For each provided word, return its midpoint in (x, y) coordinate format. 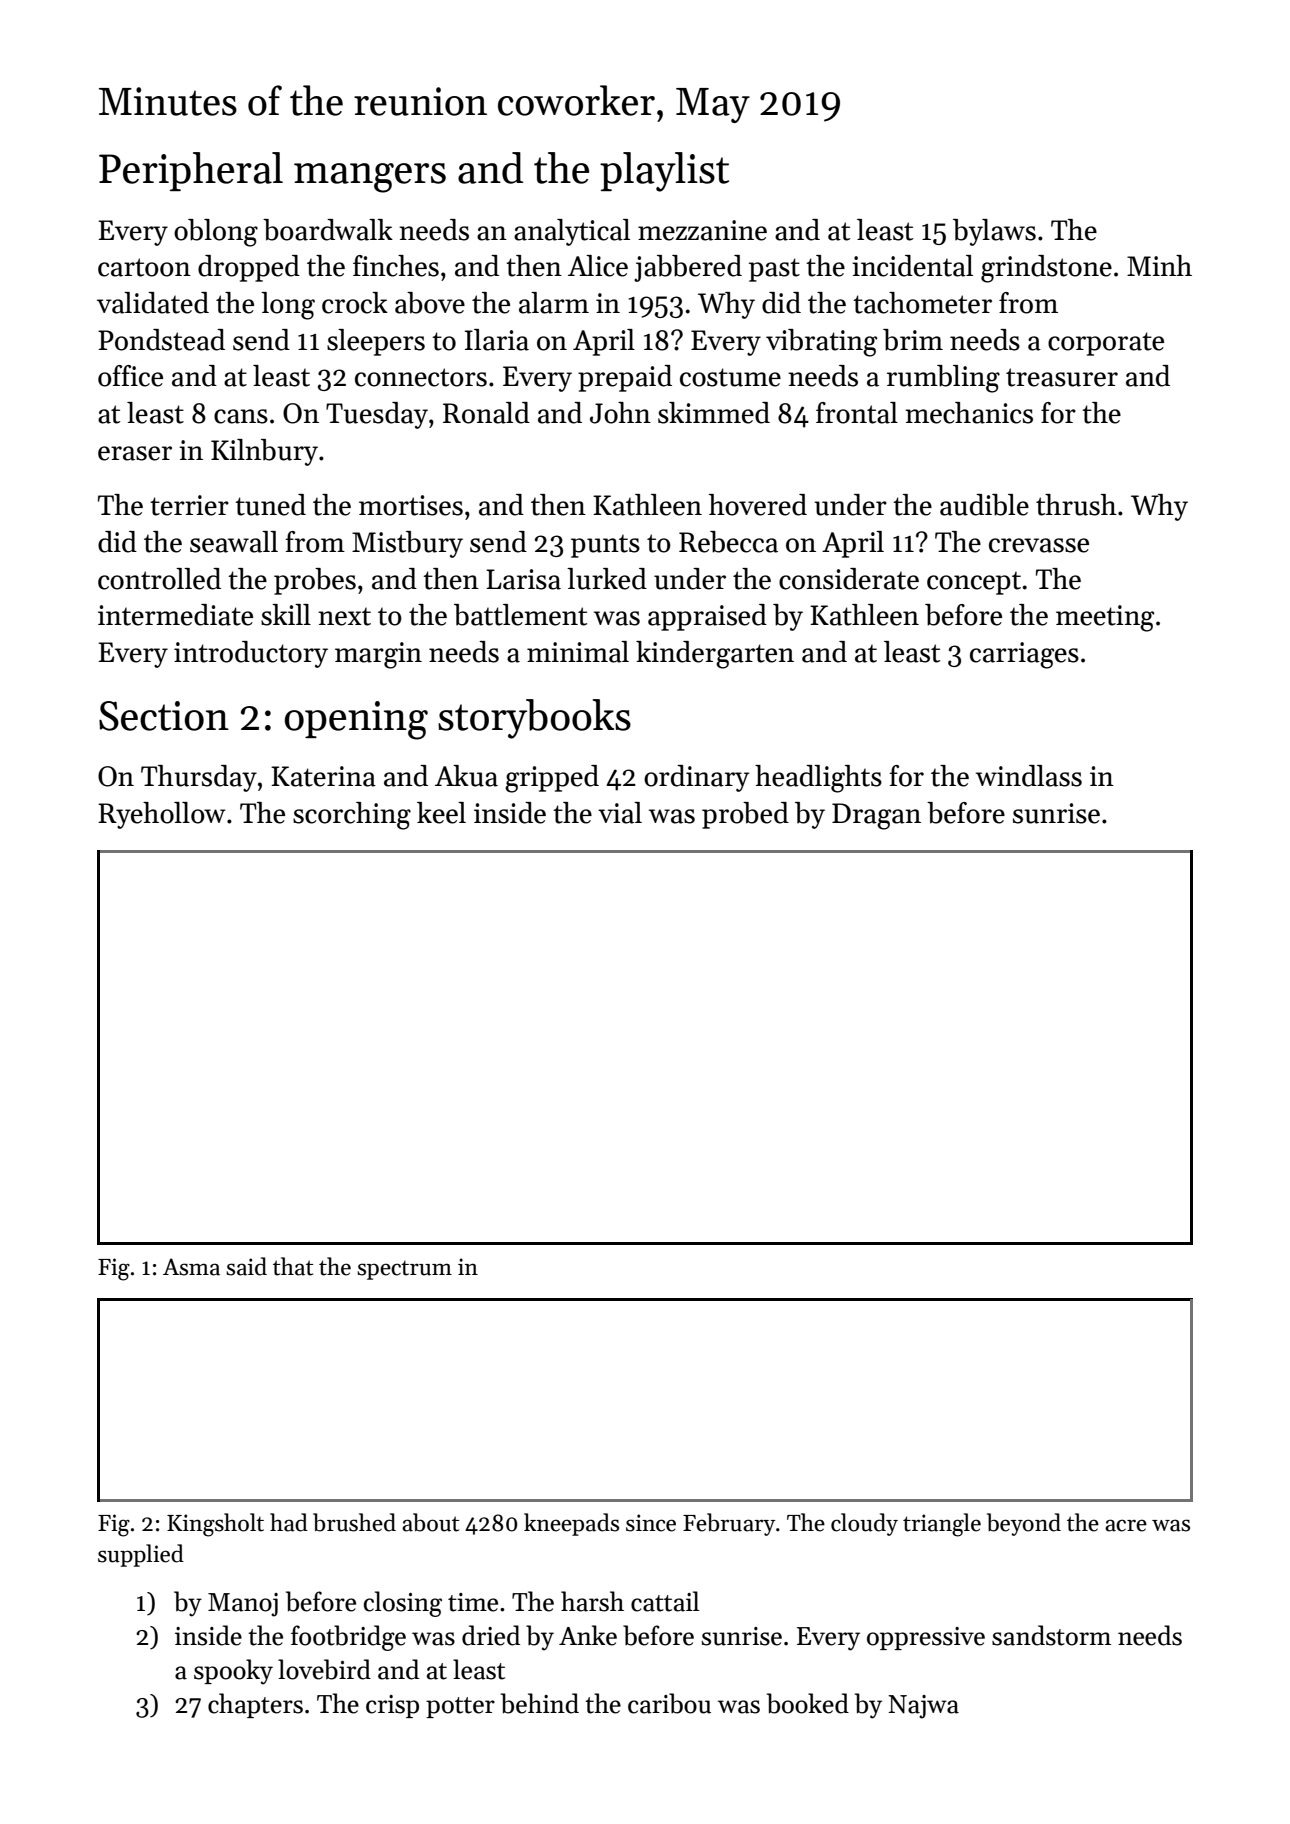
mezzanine (702, 230)
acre (1126, 1525)
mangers (370, 178)
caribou (669, 1703)
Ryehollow (162, 815)
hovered (758, 505)
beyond (1024, 1524)
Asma (191, 1267)
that (293, 1266)
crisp (392, 1706)
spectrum (404, 1270)
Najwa (923, 1707)
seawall (234, 542)
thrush (1076, 505)
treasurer (1062, 377)
